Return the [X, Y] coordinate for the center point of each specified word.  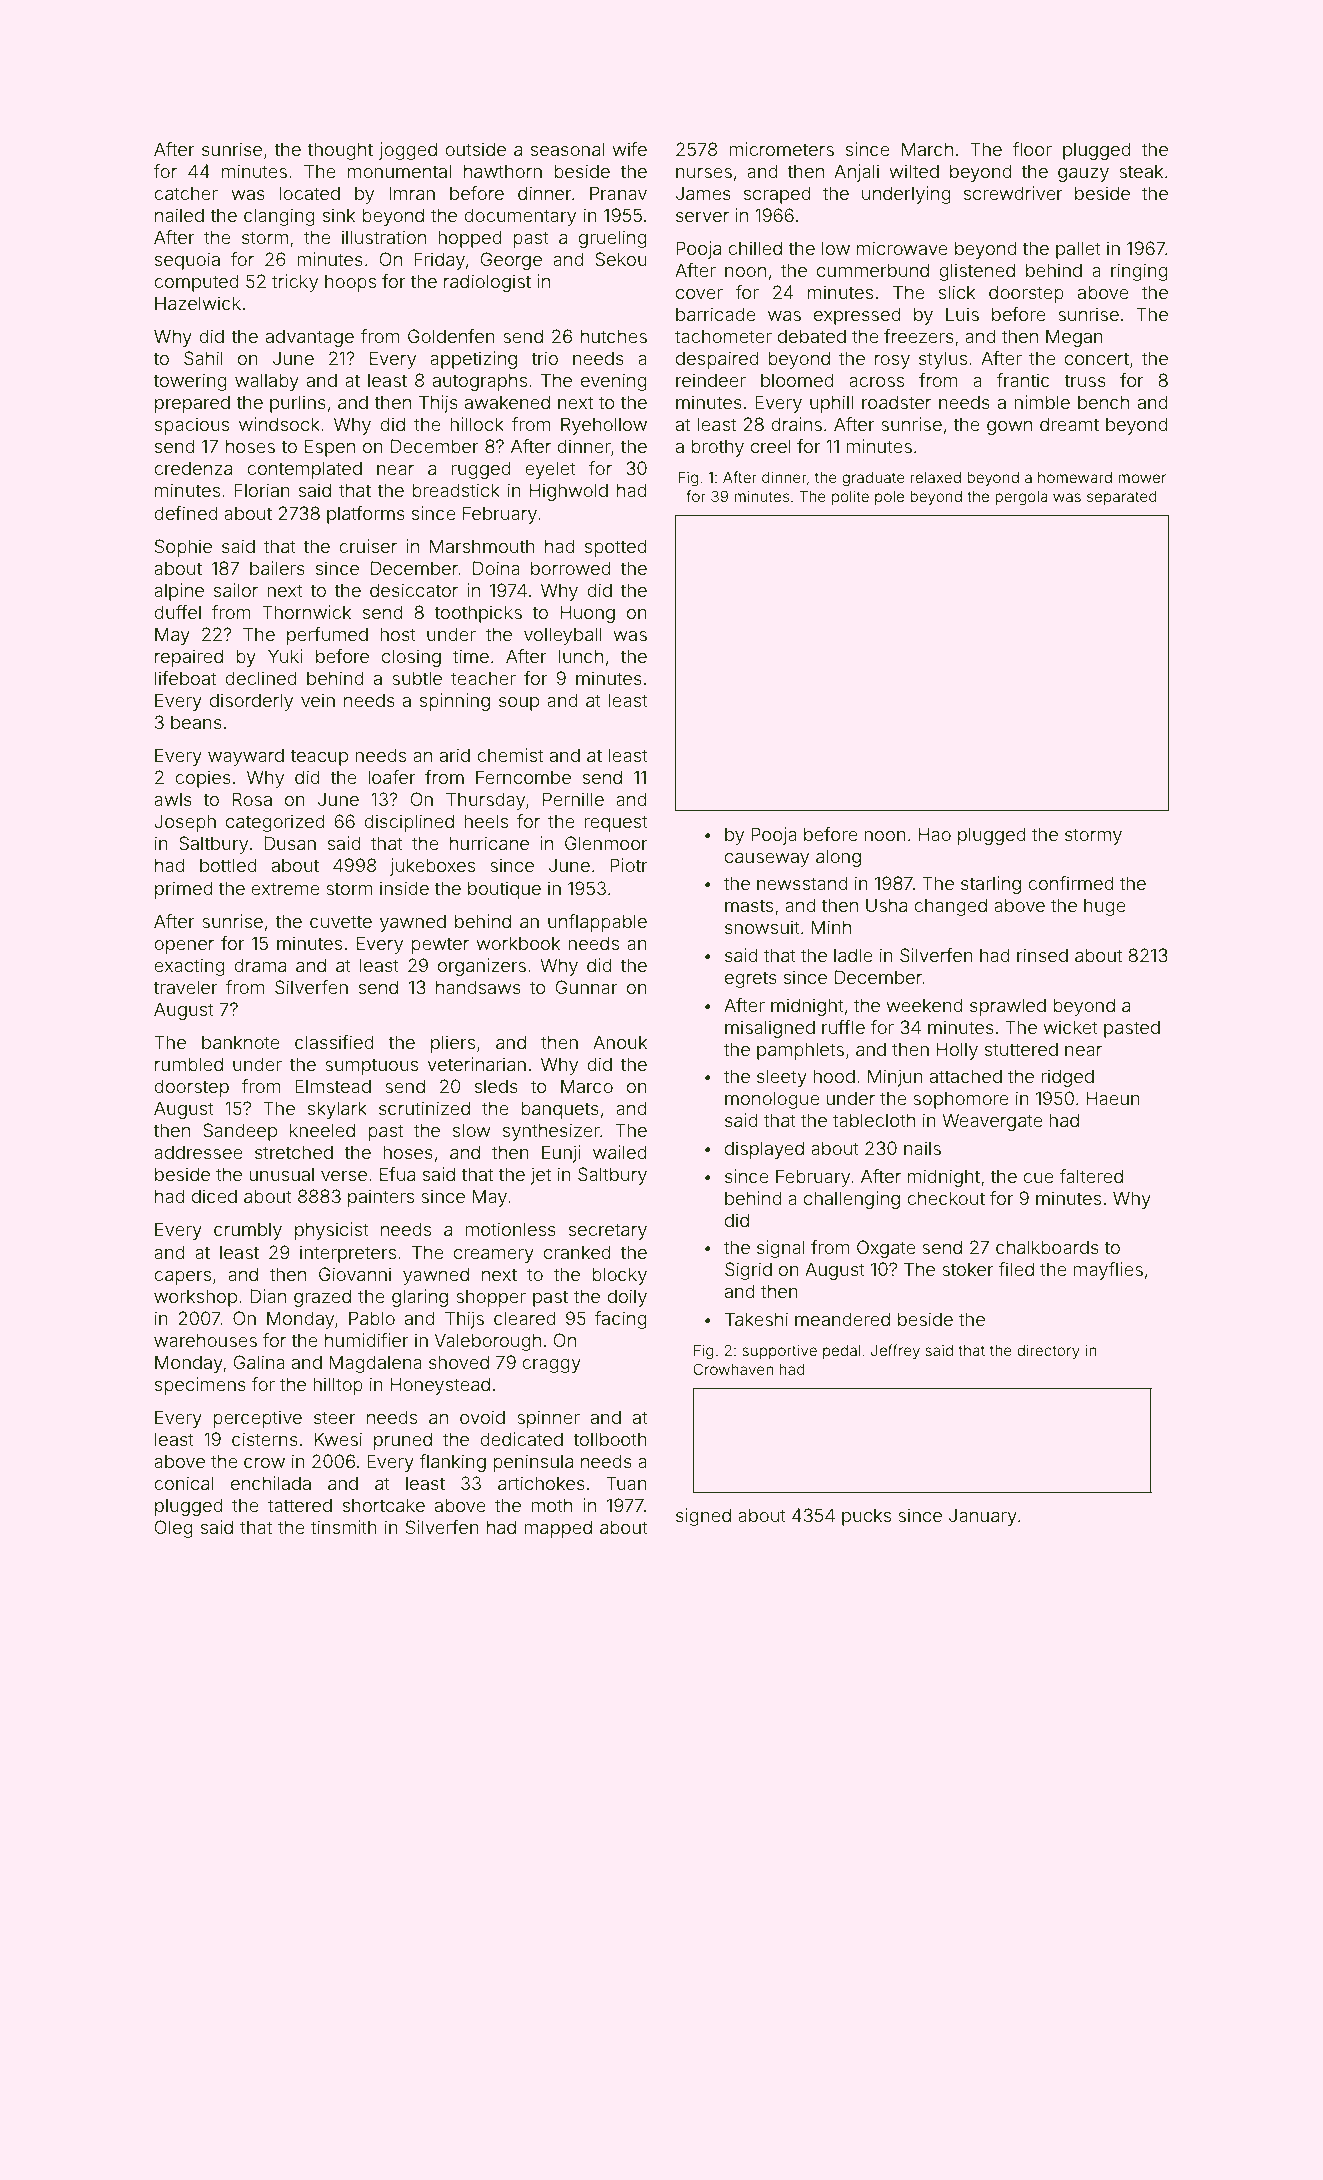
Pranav [618, 193]
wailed [620, 1152]
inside [404, 888]
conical [184, 1483]
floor [1032, 149]
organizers [482, 967]
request [616, 823]
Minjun [895, 1078]
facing [621, 1320]
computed [196, 283]
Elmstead [333, 1086]
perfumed [327, 636]
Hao [934, 834]
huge [1105, 907]
